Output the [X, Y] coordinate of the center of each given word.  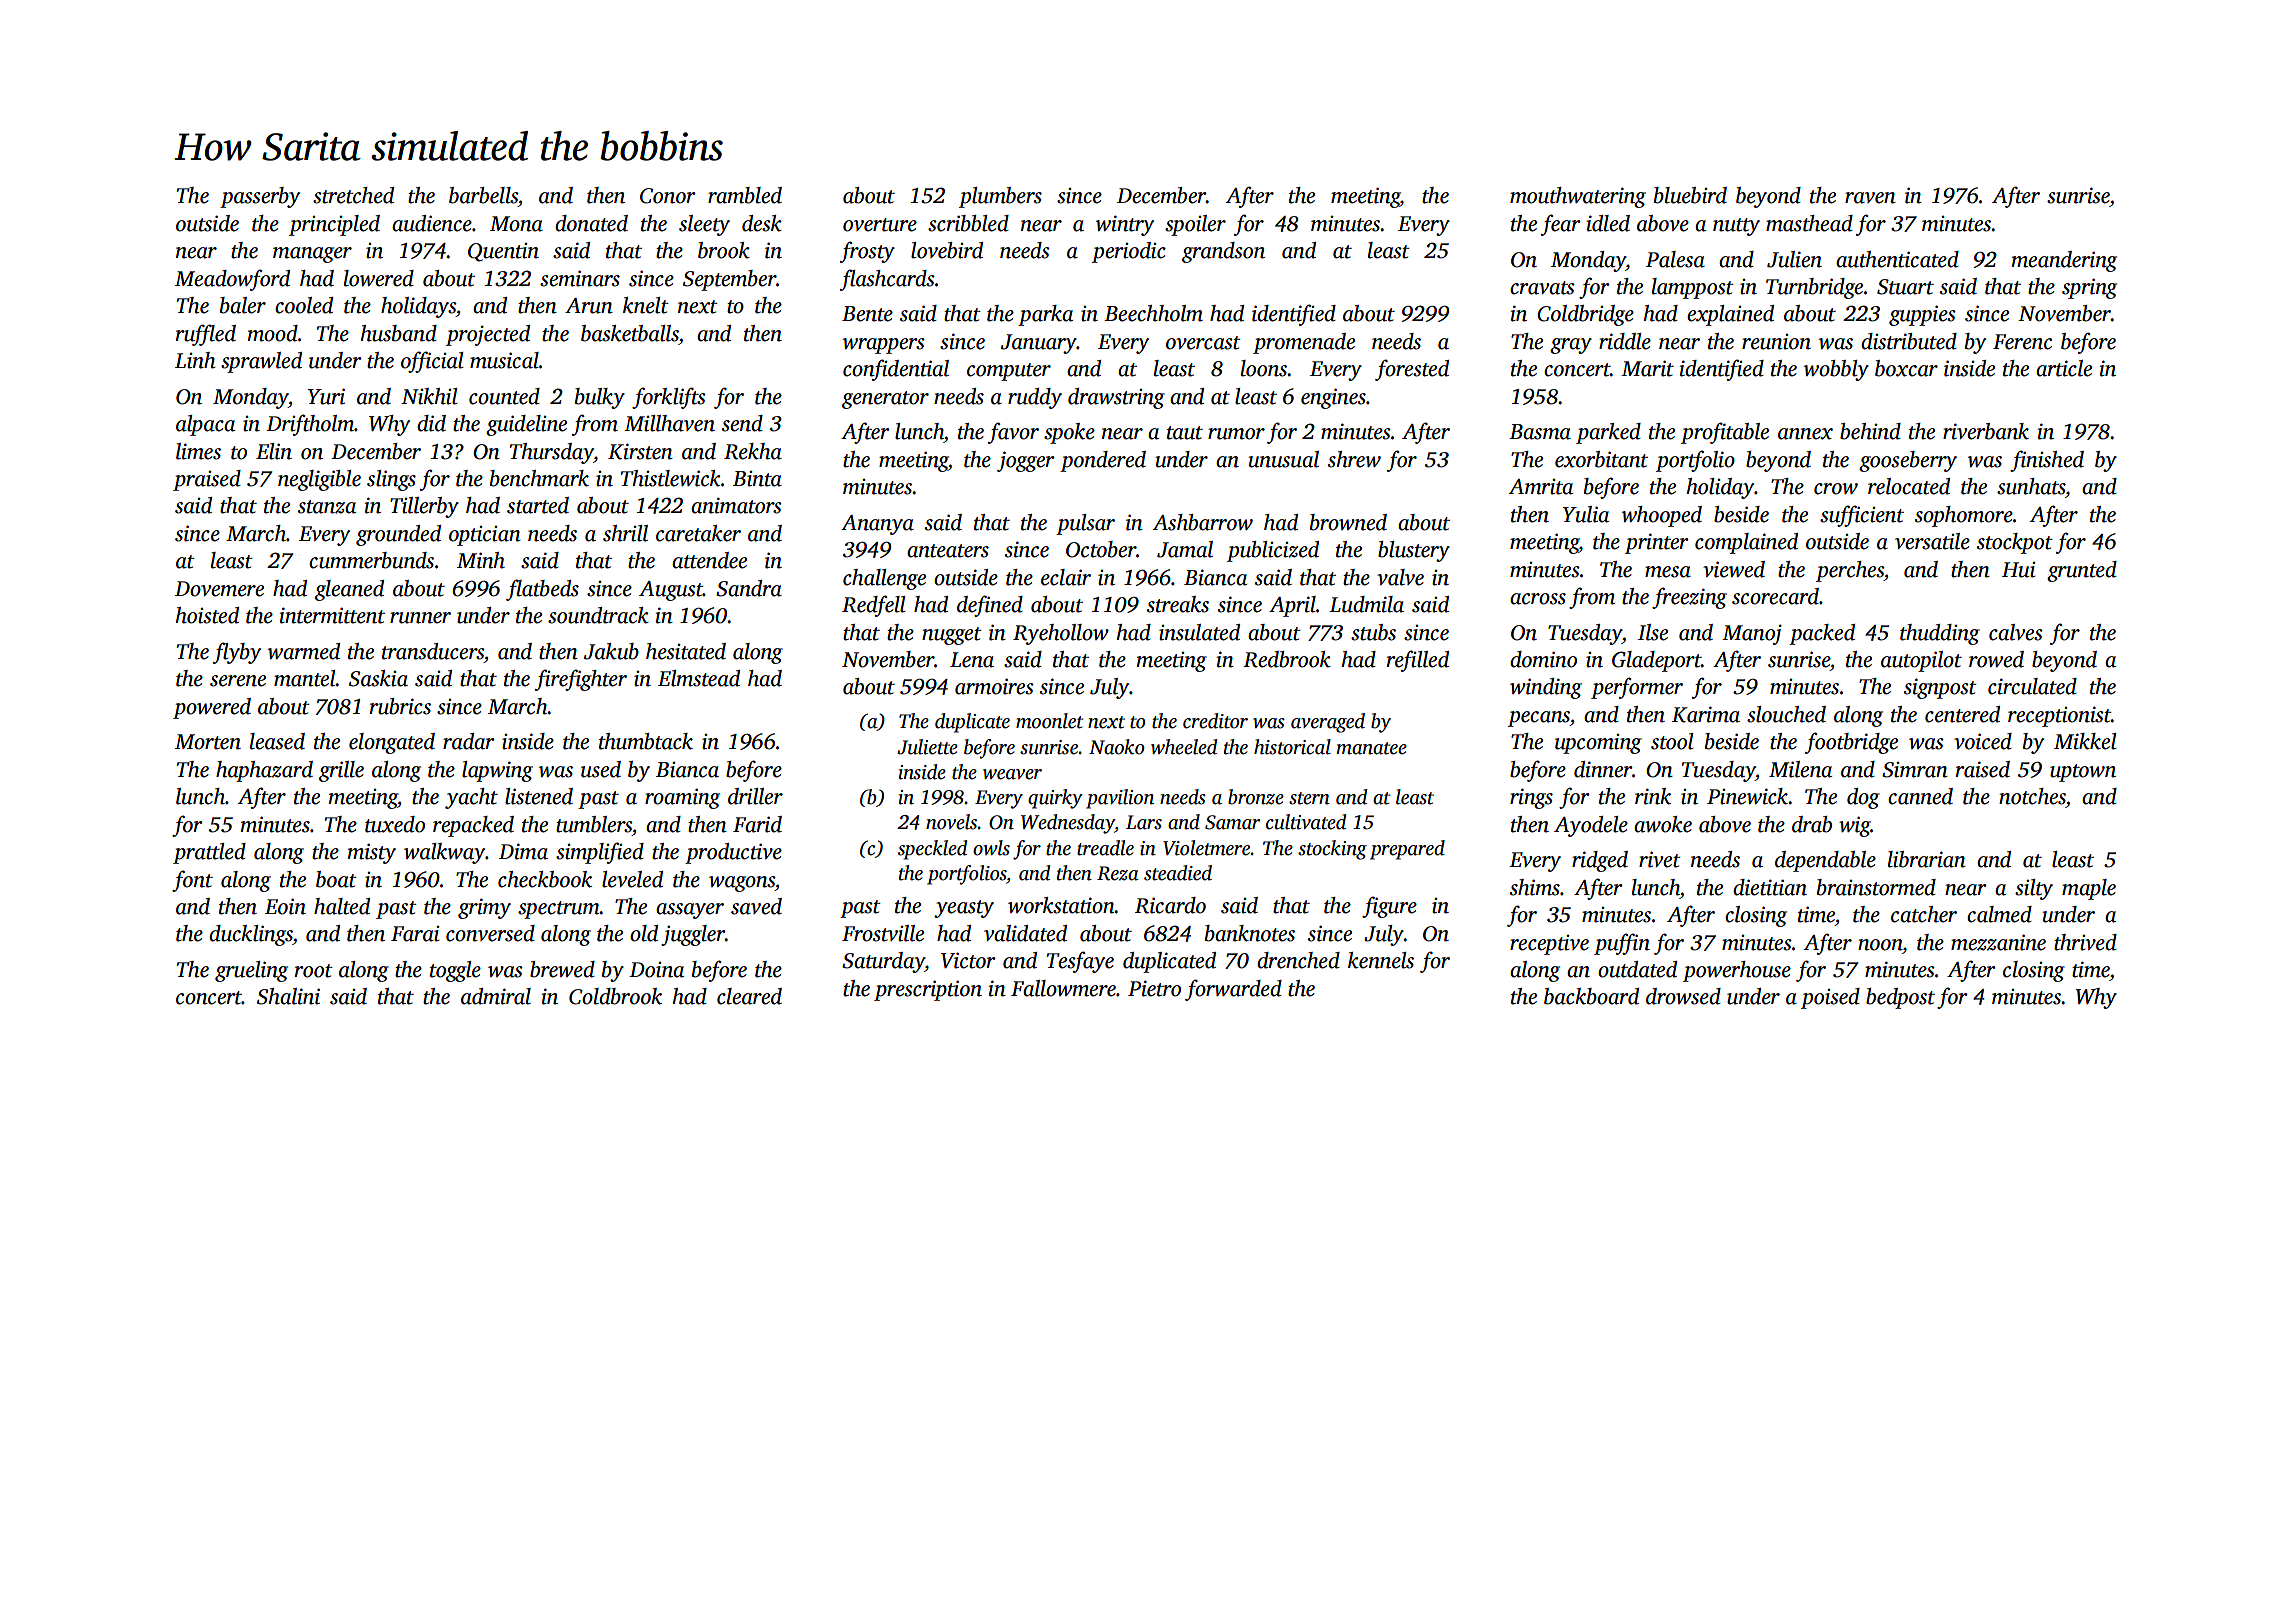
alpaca [205, 425]
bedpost [1900, 998]
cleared [749, 996]
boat [336, 879]
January [1039, 344]
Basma [1540, 432]
